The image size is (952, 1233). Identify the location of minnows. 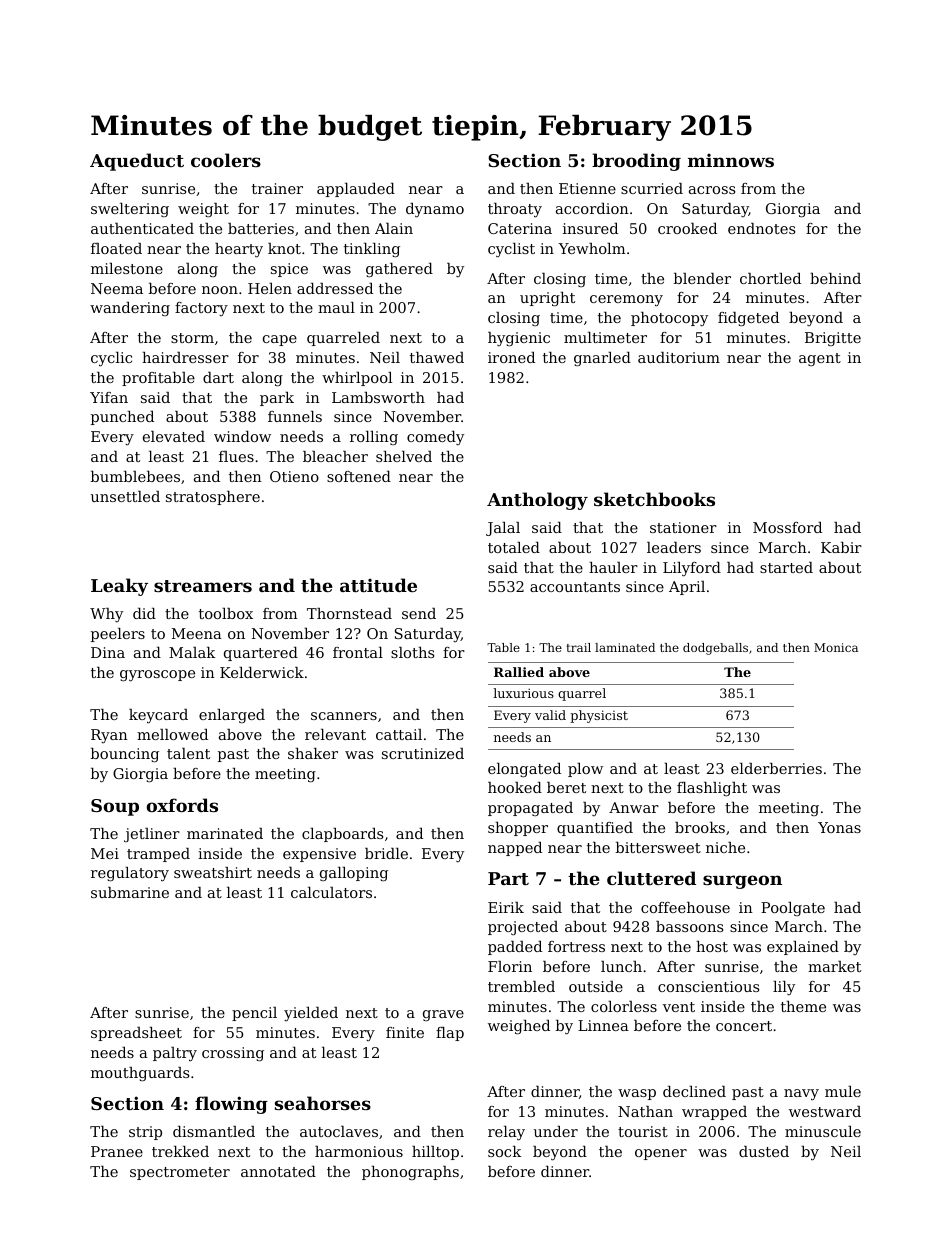
(731, 160).
